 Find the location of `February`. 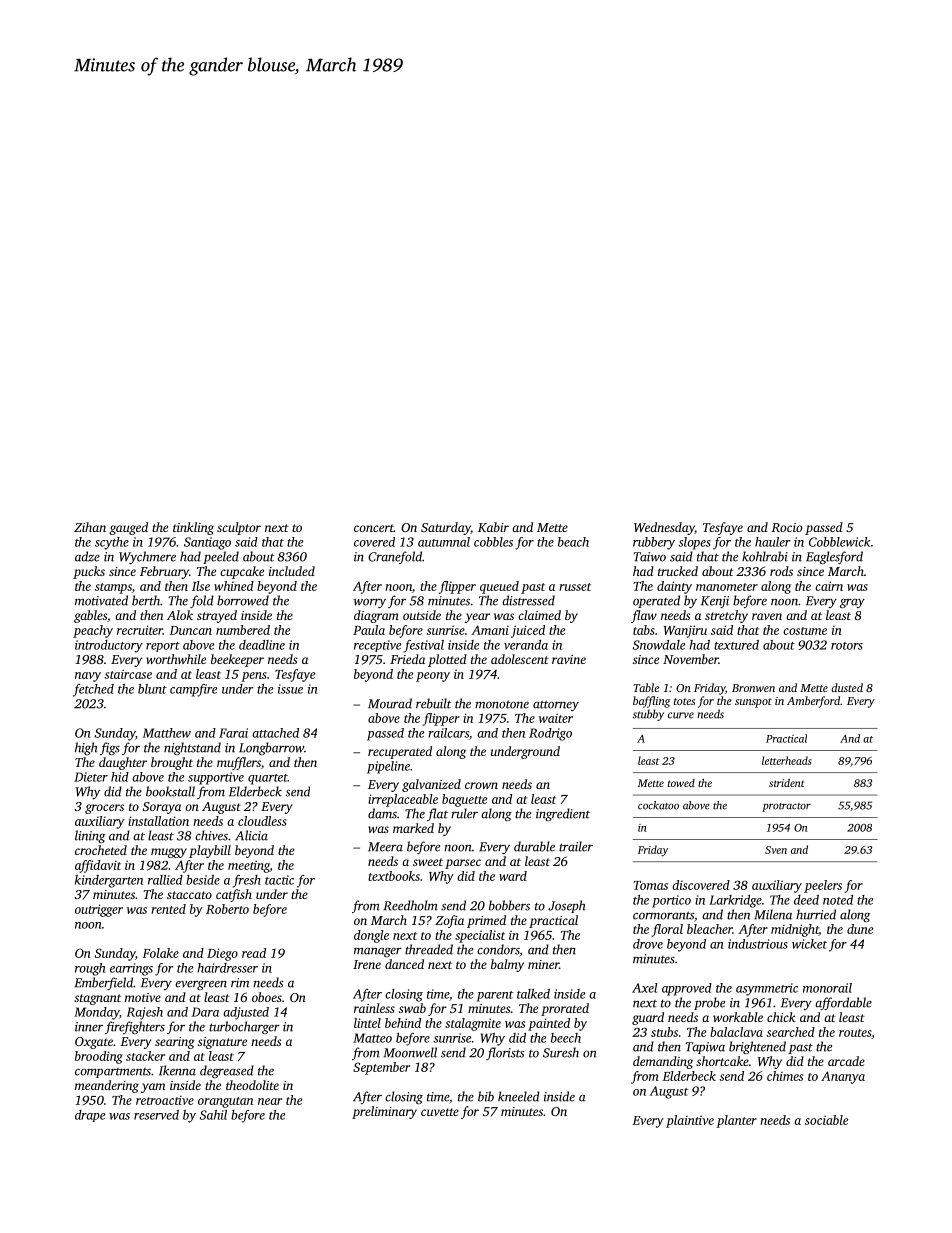

February is located at coordinates (164, 572).
